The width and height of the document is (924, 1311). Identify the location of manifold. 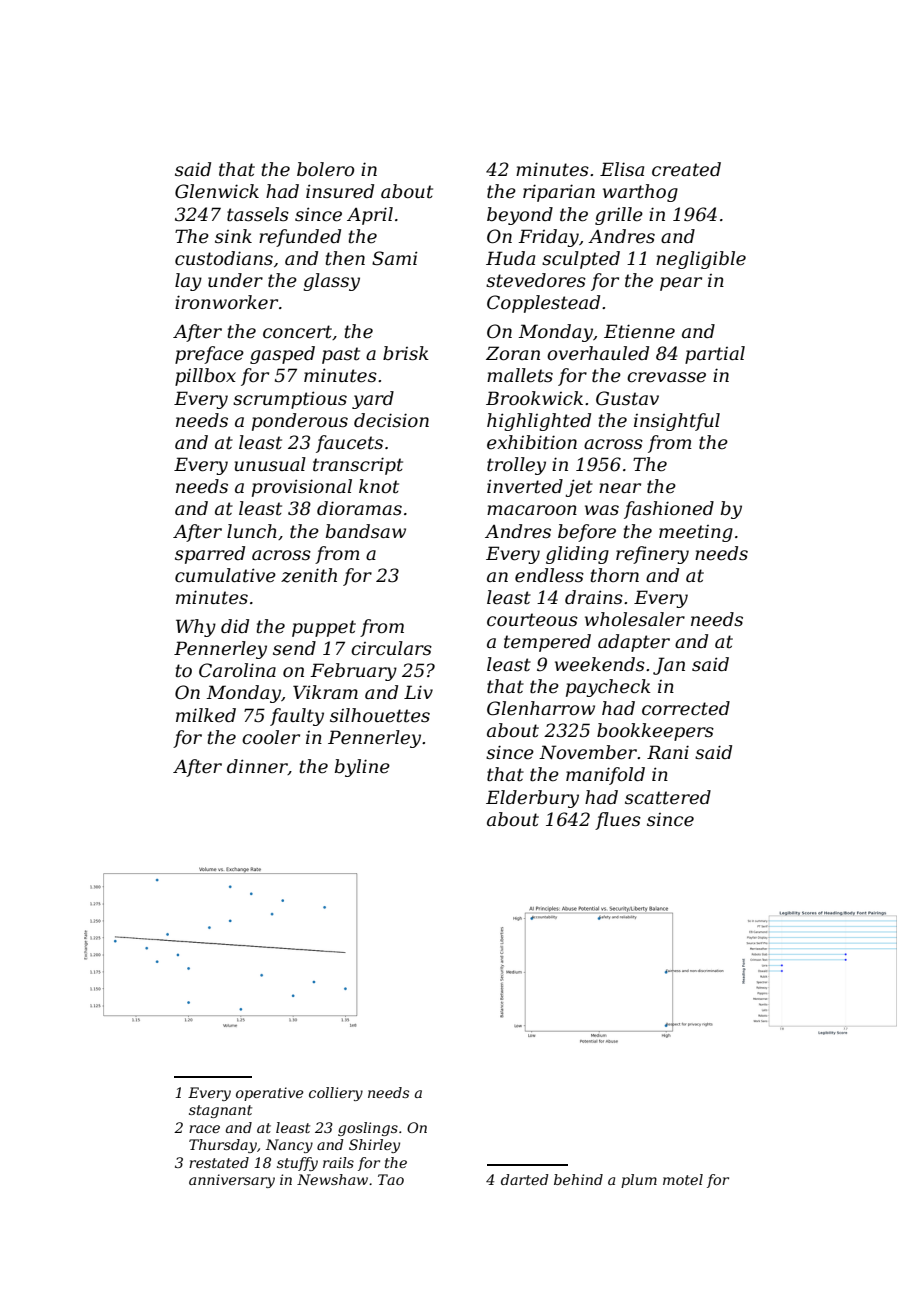
(605, 776).
